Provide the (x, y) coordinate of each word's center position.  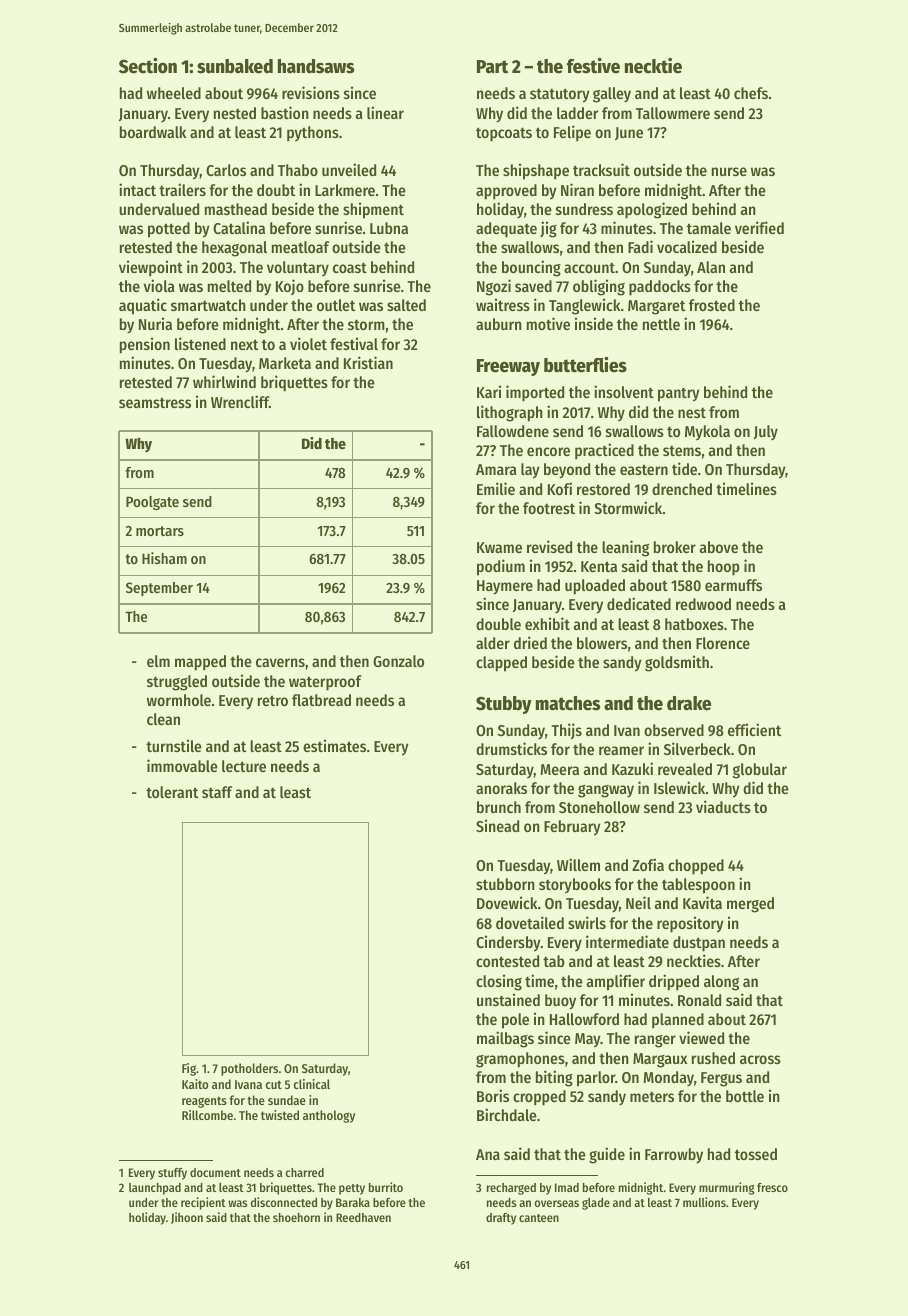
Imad (567, 1187)
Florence (723, 643)
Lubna (389, 228)
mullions (704, 1202)
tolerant (172, 792)
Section (148, 66)
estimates (334, 745)
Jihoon (187, 1218)
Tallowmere (673, 113)
